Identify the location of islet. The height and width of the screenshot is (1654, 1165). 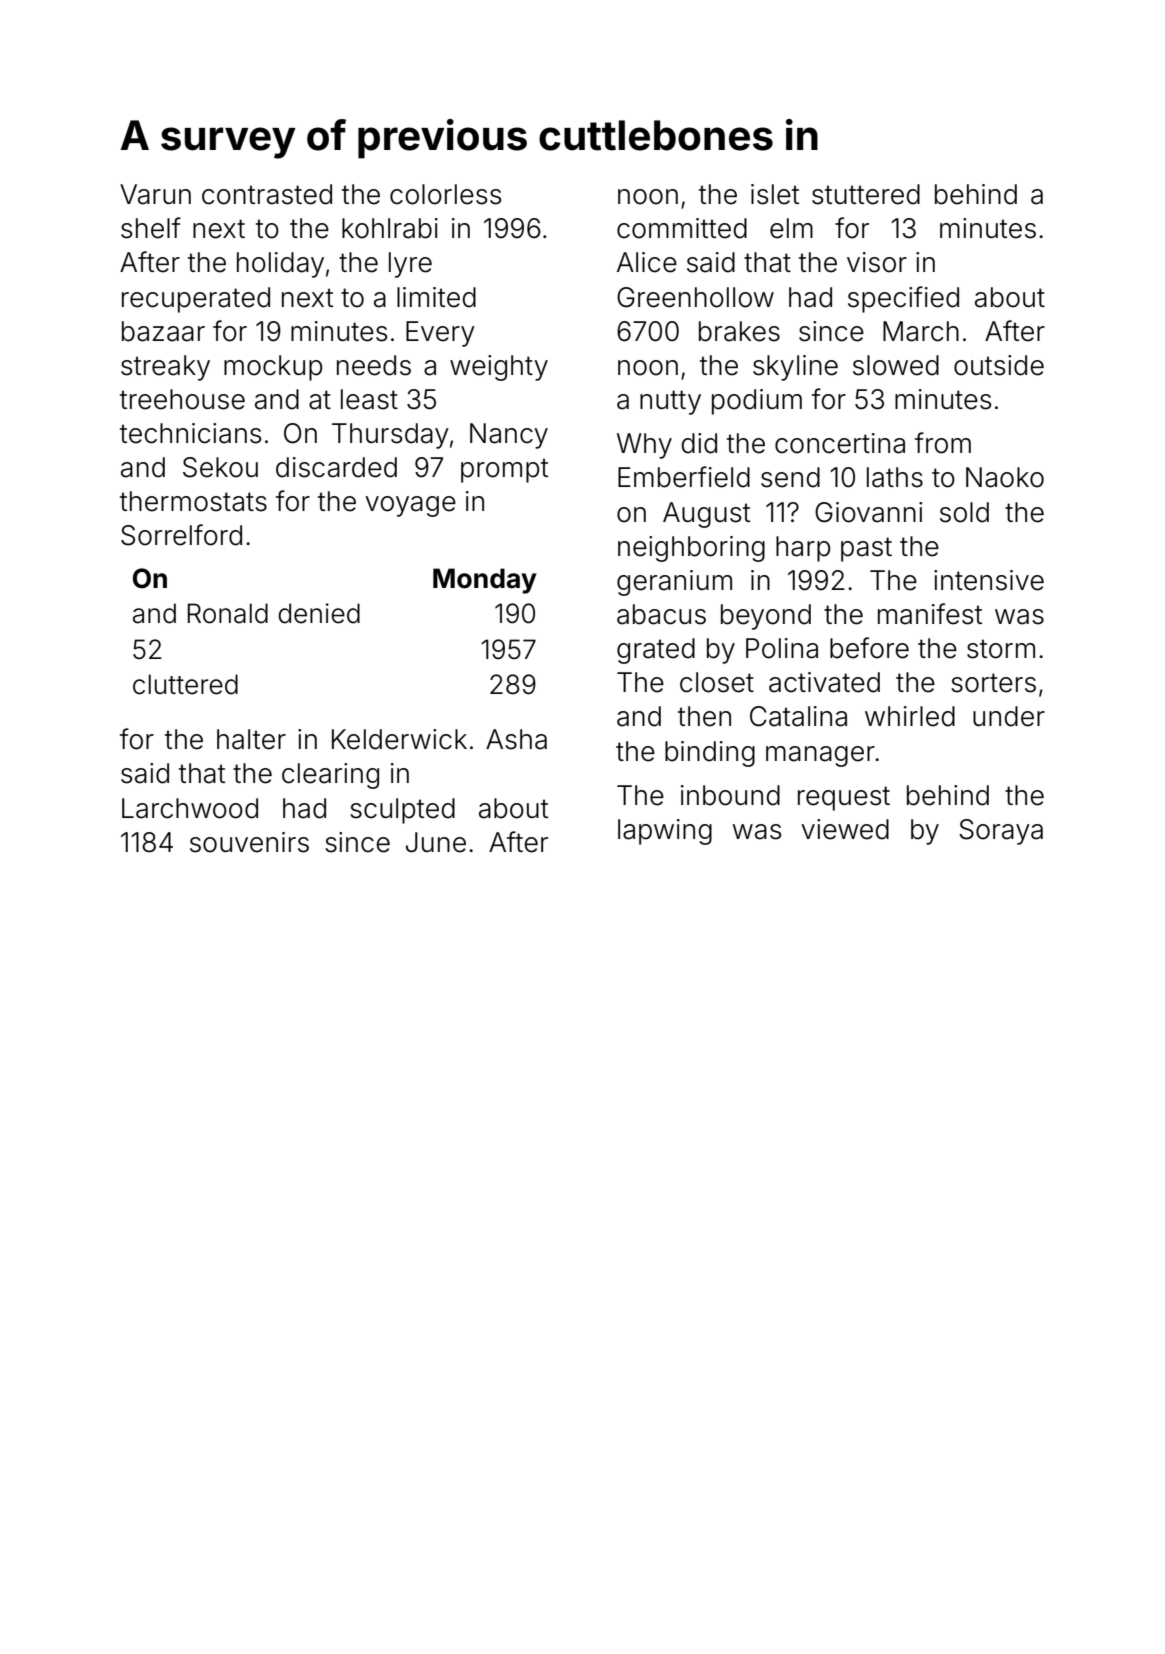
(775, 194).
